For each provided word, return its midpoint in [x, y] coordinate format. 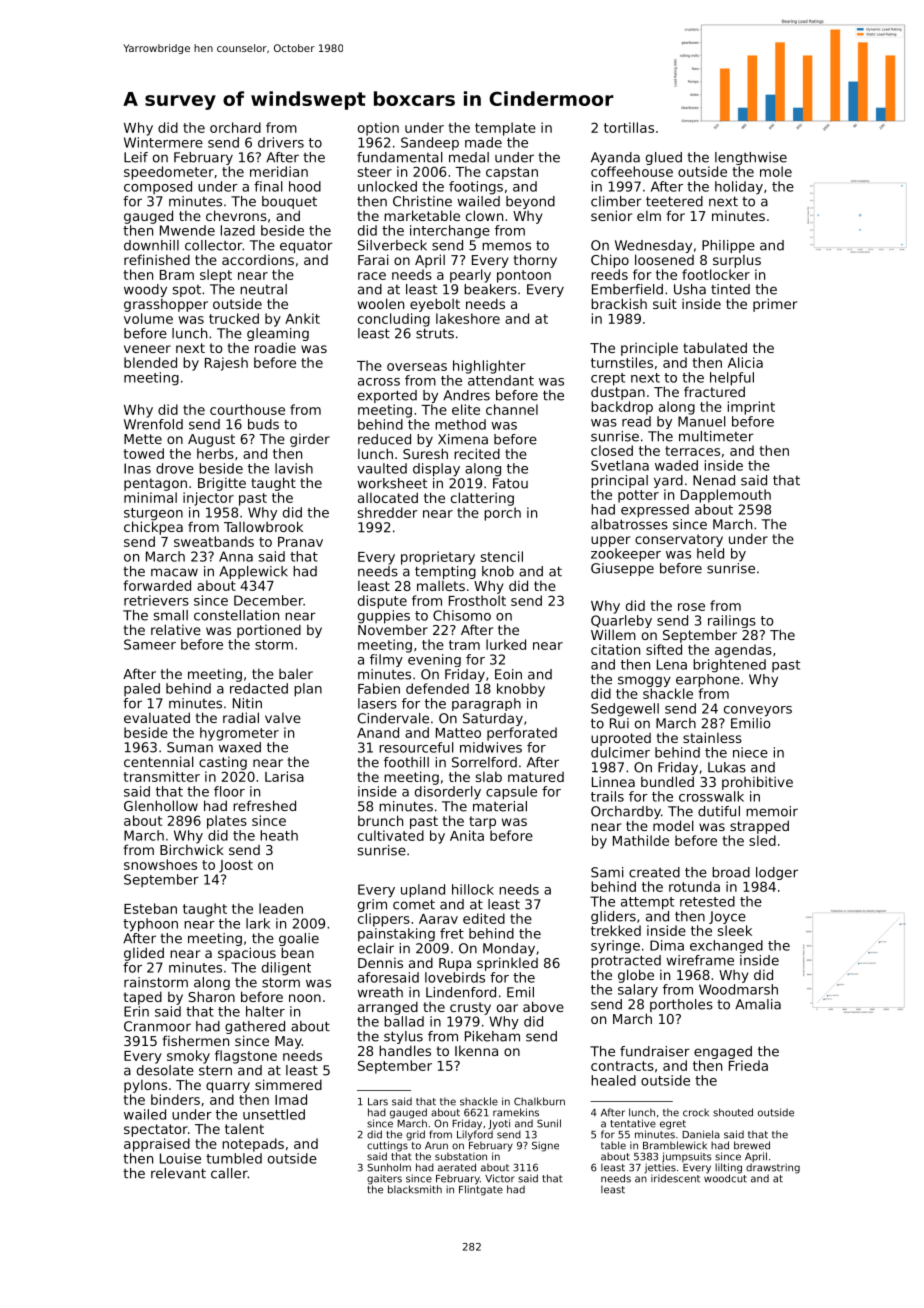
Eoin [508, 674]
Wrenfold [153, 424]
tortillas [629, 127]
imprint [751, 408]
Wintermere [163, 142]
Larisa [284, 776]
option [378, 129]
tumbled [234, 1158]
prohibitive [757, 783]
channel [512, 409]
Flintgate [481, 1190]
